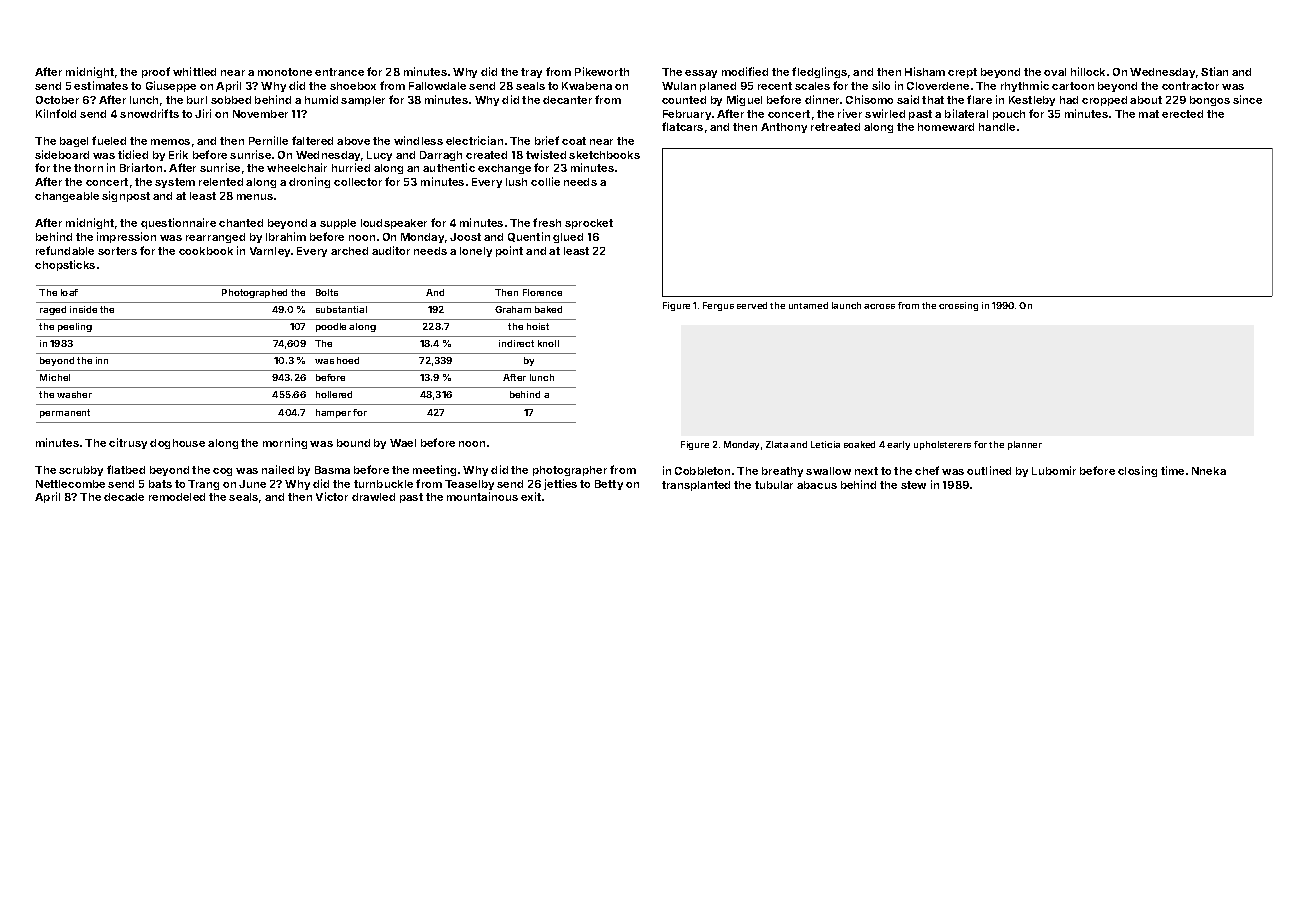 This screenshot has width=1308, height=924. What do you see at coordinates (589, 224) in the screenshot?
I see `sprocket` at bounding box center [589, 224].
